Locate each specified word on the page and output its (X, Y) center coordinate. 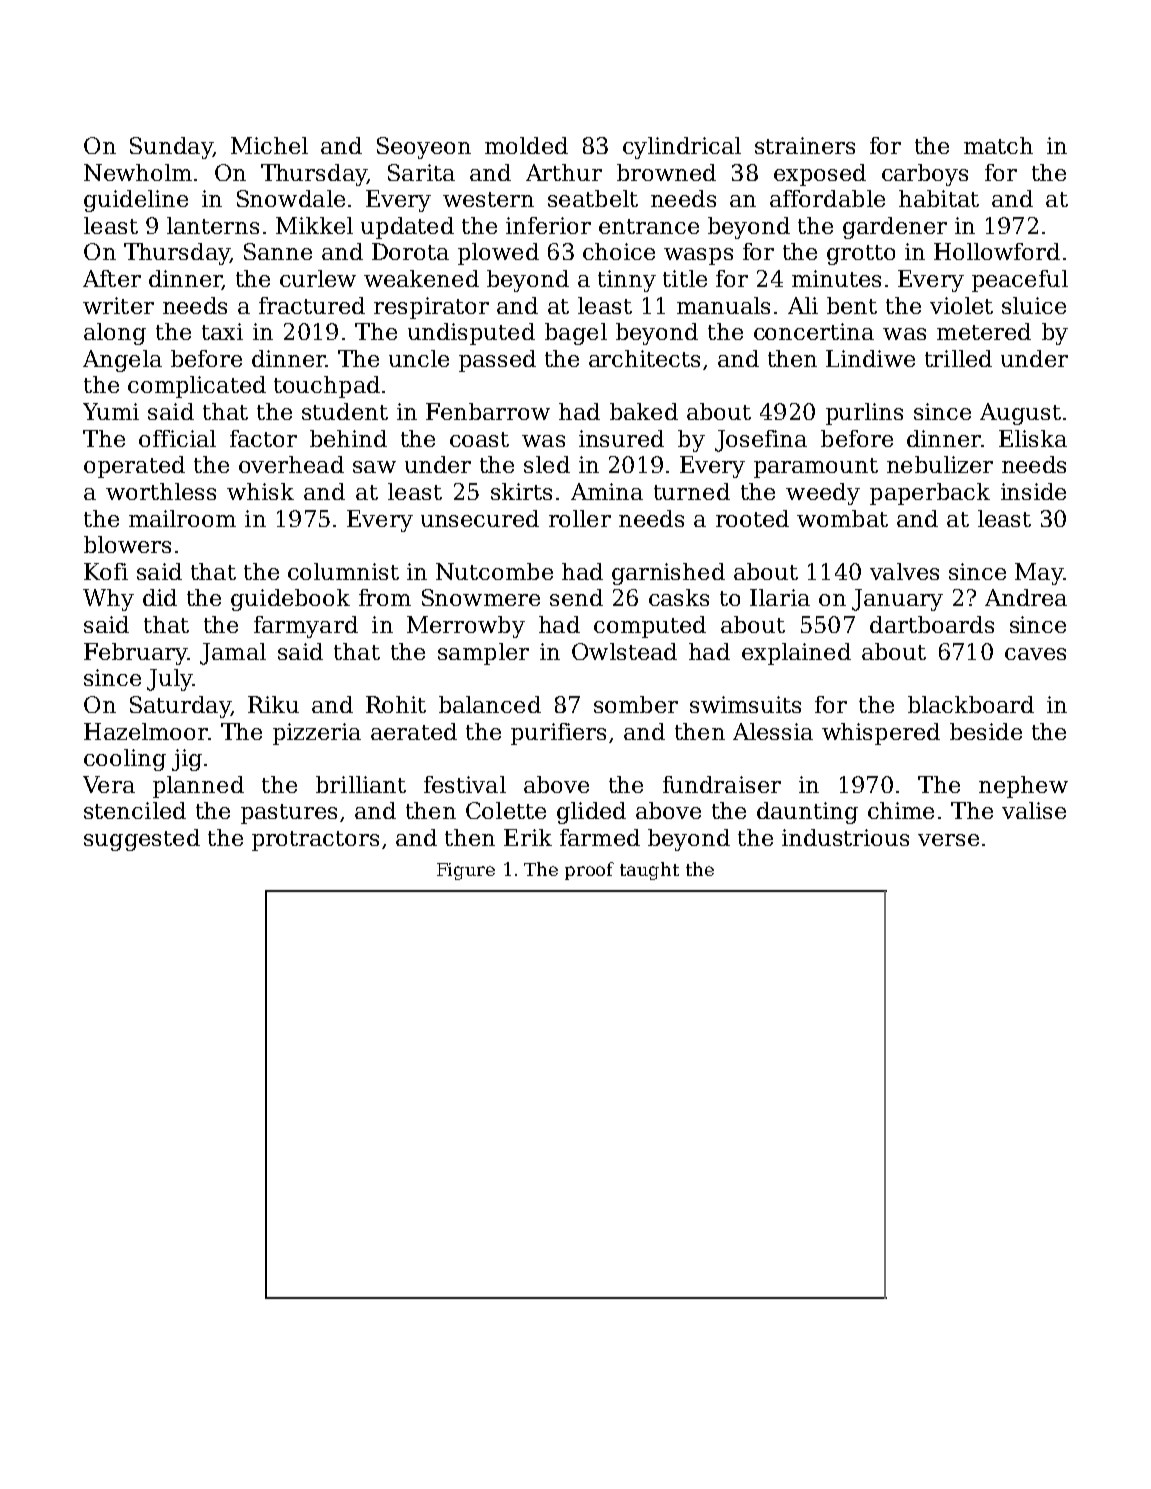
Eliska (1033, 438)
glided (591, 813)
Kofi (106, 571)
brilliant (361, 784)
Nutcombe (494, 571)
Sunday (171, 148)
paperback (930, 494)
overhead (291, 464)
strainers (805, 145)
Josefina (761, 441)
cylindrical (682, 148)
